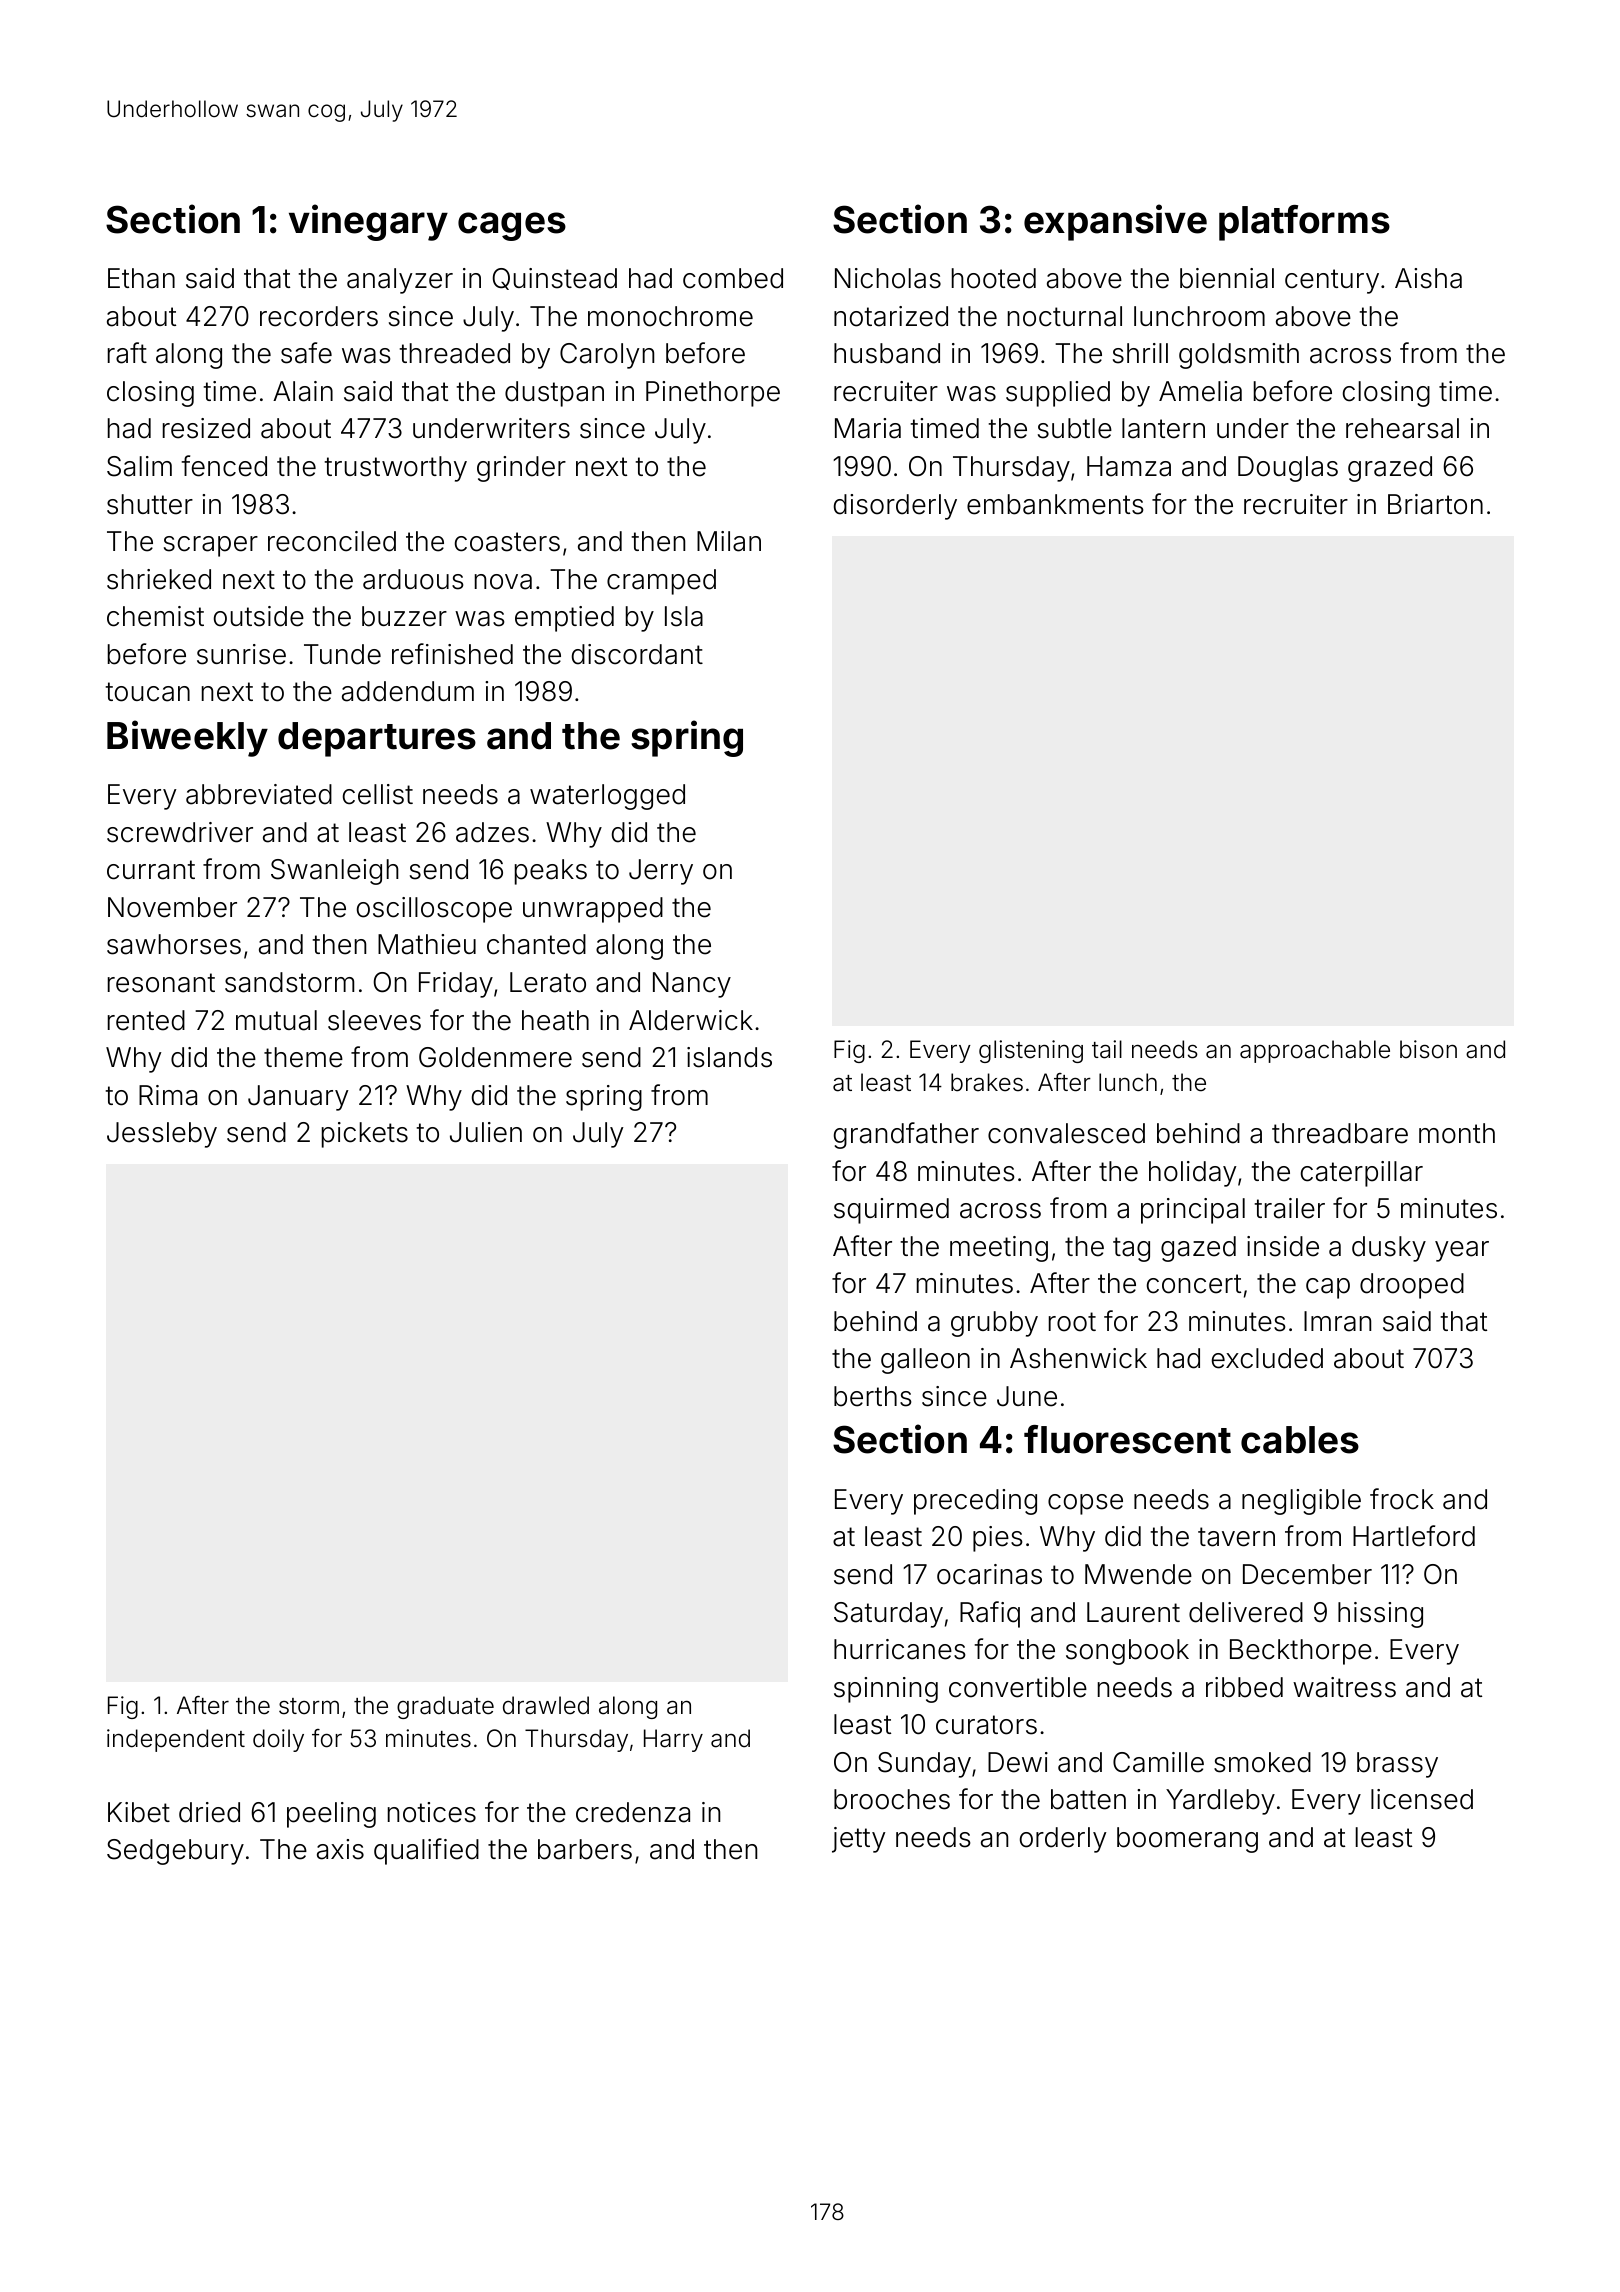 The height and width of the document is (2292, 1620). Describe the element at coordinates (1462, 1251) in the document. I see `year` at that location.
